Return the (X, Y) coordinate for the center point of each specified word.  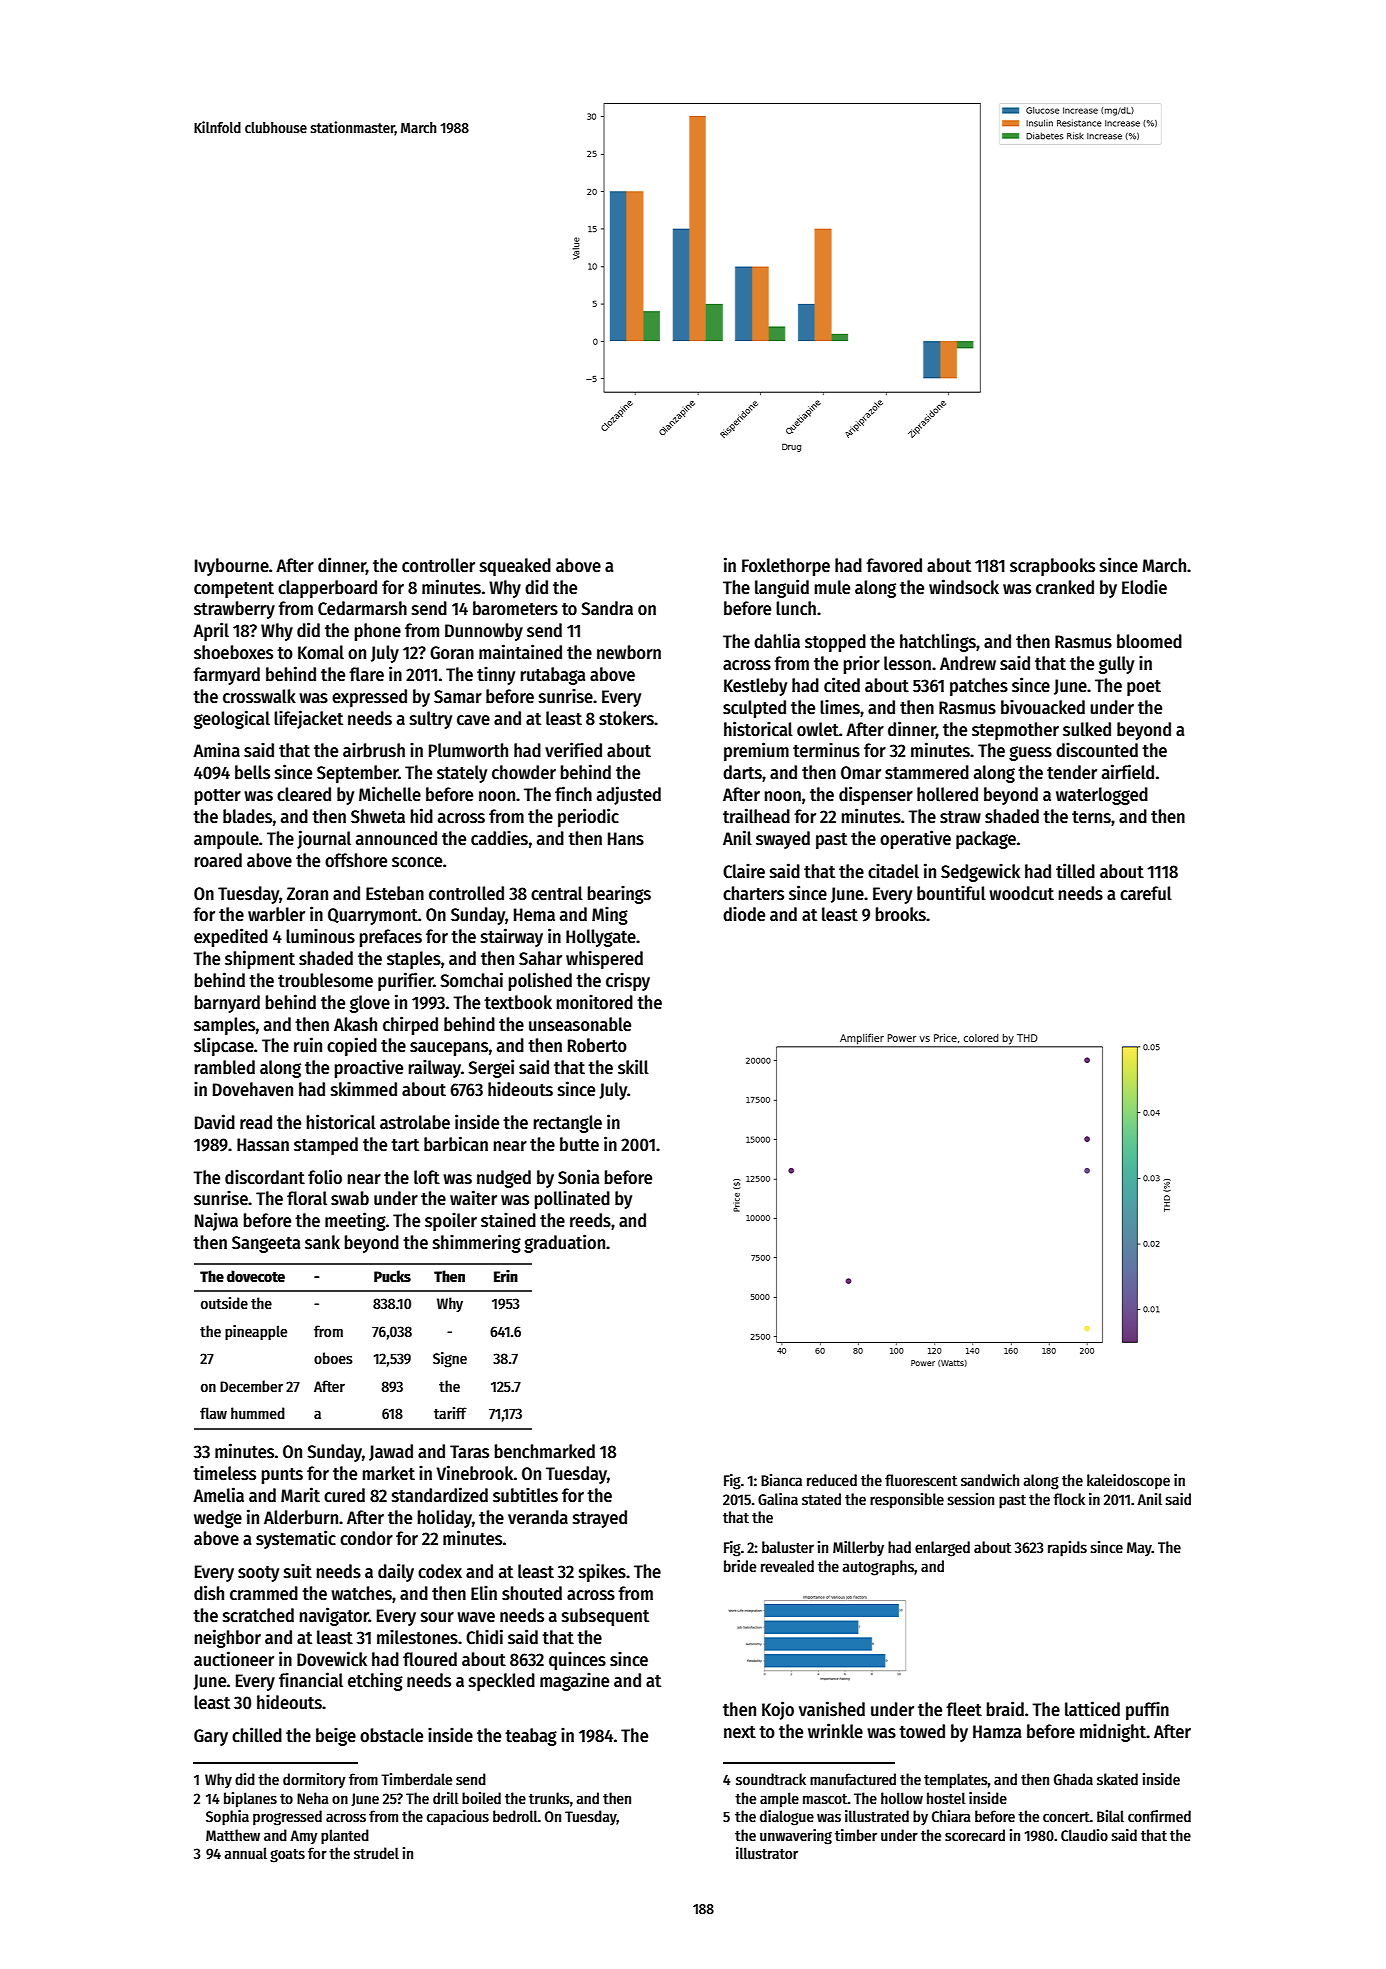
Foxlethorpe (786, 567)
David (215, 1122)
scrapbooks (1052, 567)
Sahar (540, 958)
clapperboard (327, 589)
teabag (531, 1737)
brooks (901, 914)
